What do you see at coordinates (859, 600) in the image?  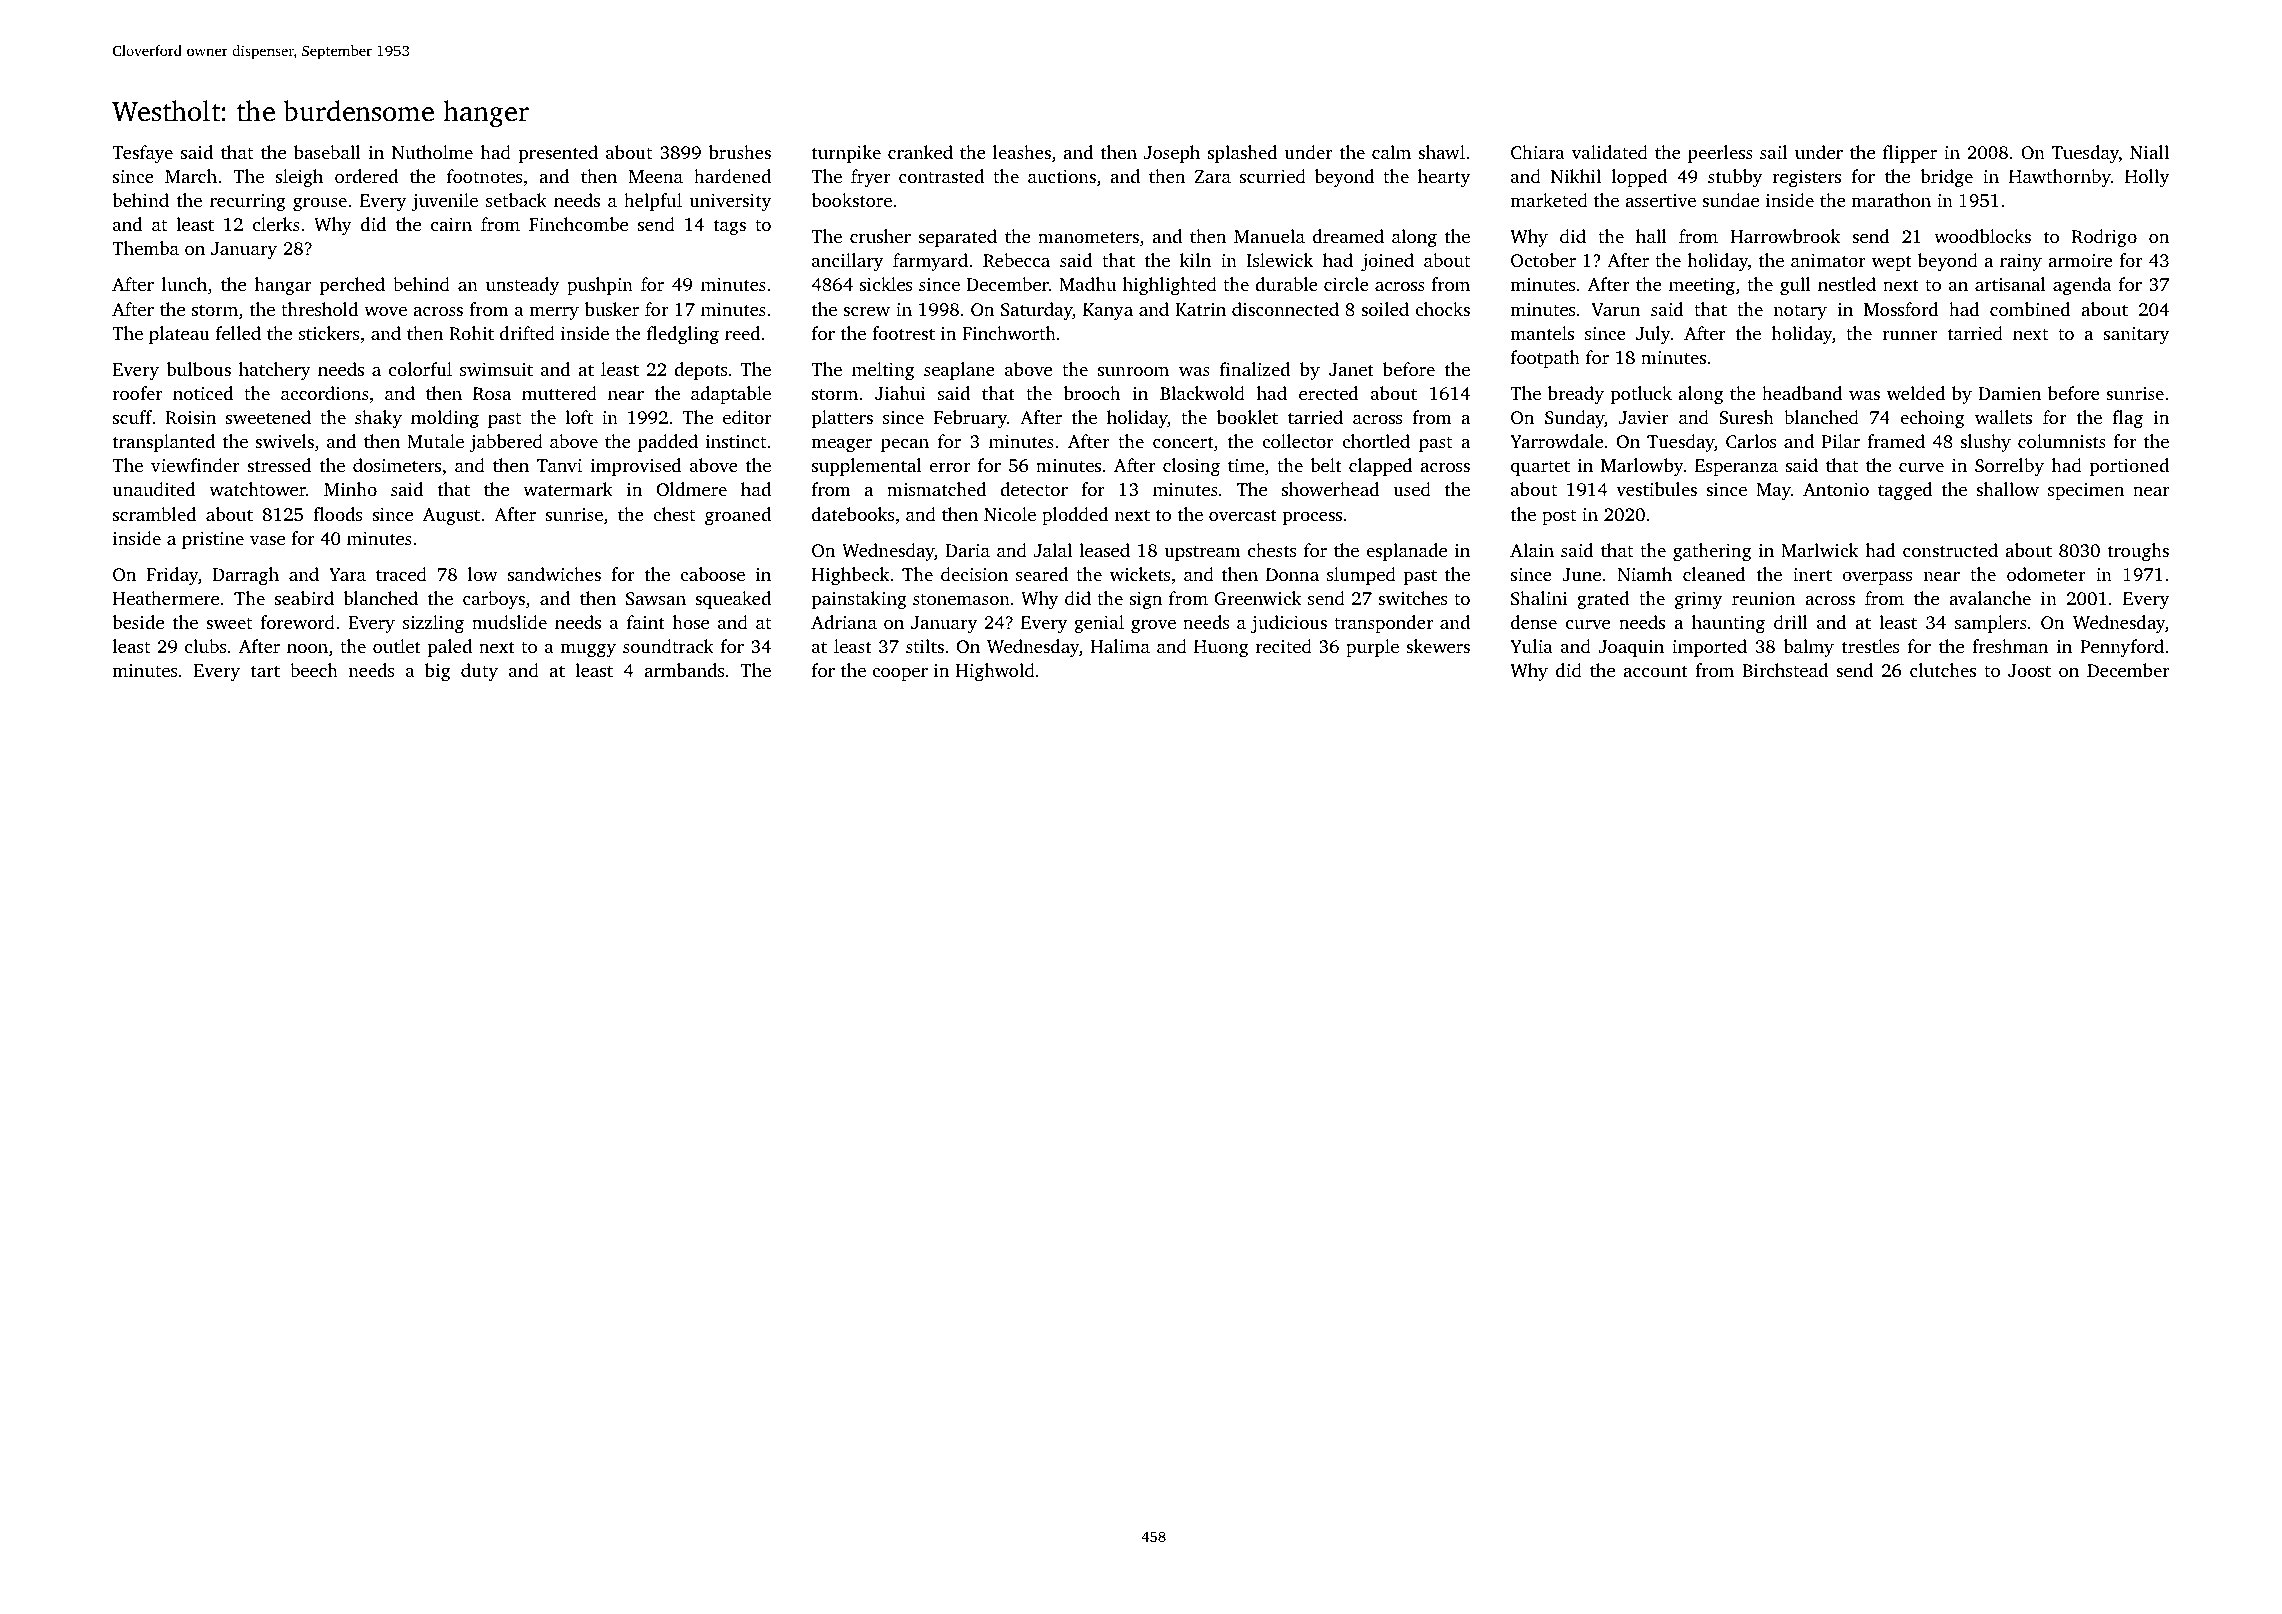 I see `painstaking` at bounding box center [859, 600].
